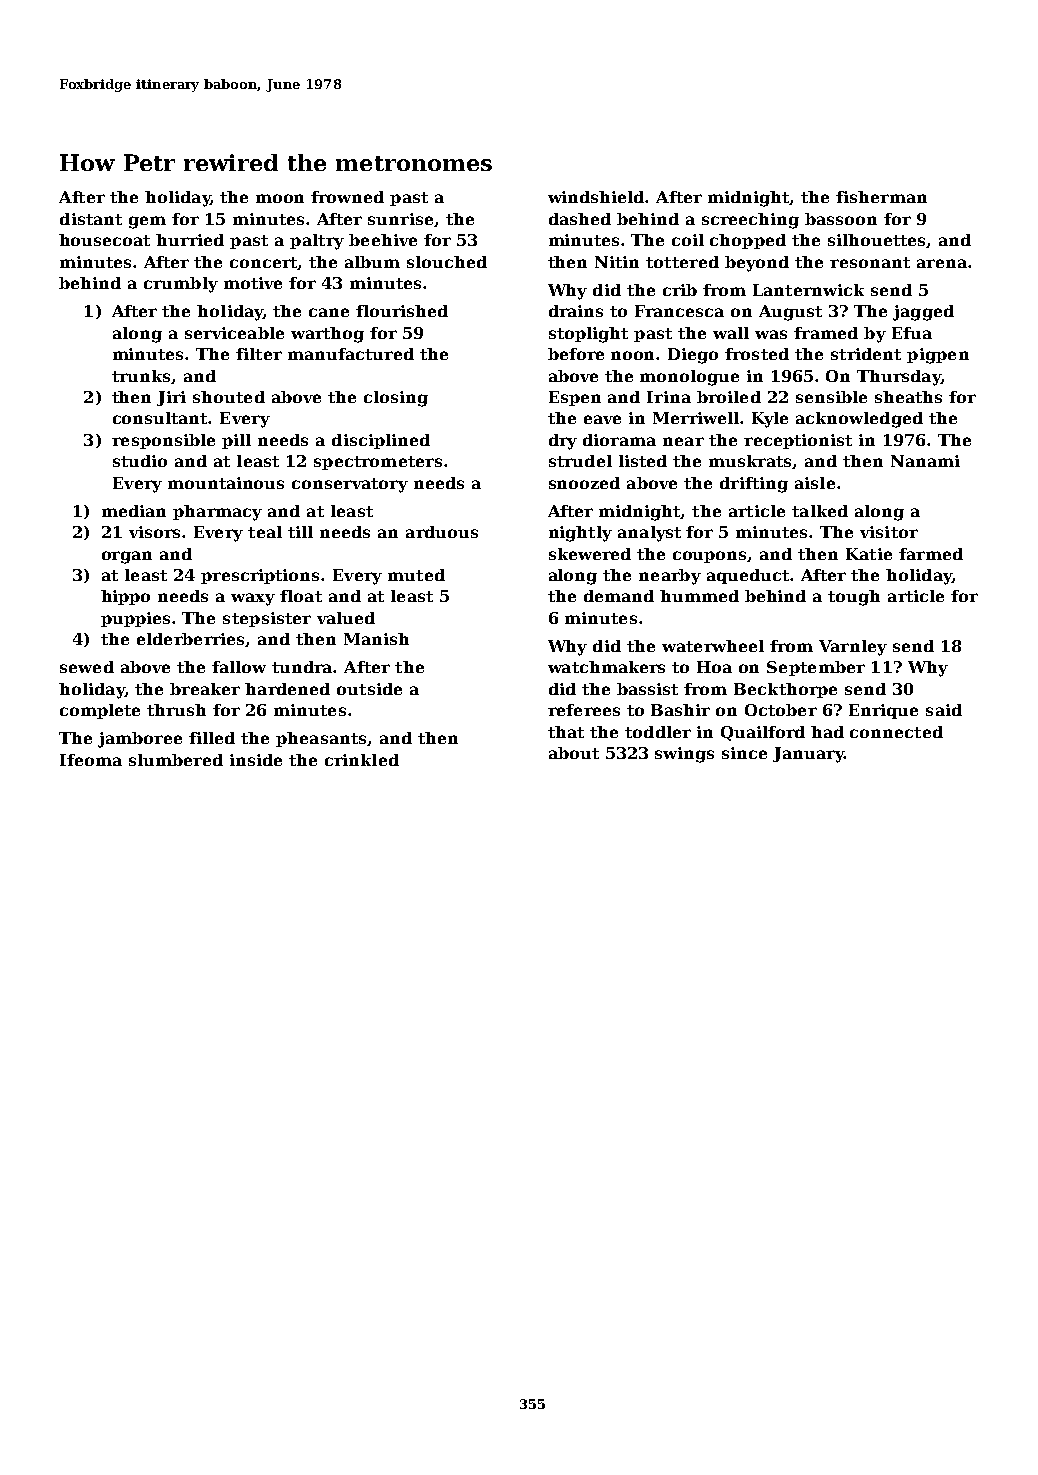  I want to click on analyst, so click(649, 534).
